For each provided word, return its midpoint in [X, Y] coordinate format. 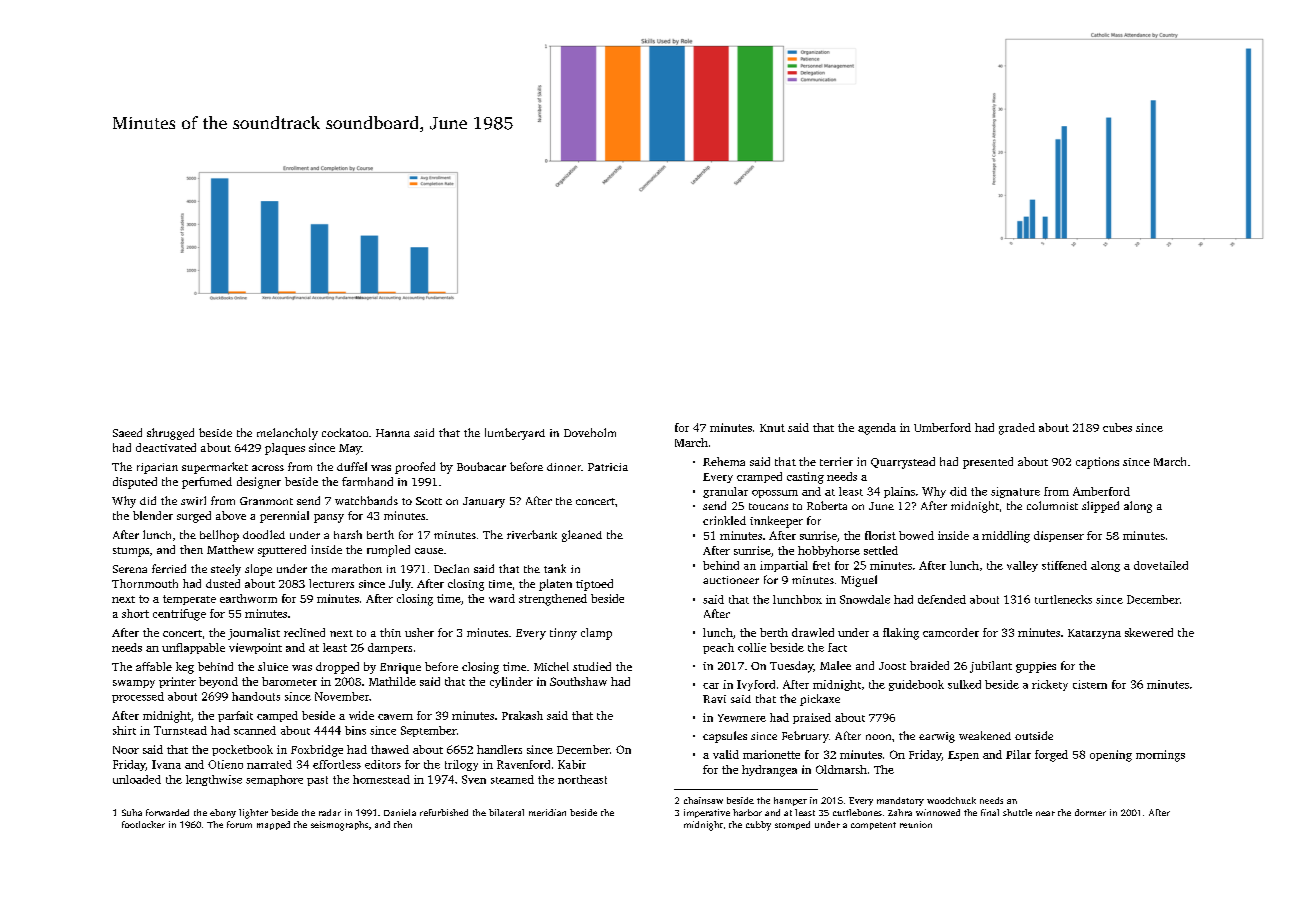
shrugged [170, 434]
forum [239, 824]
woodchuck [951, 800]
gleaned [582, 536]
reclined [304, 632]
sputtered [282, 551]
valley [1022, 566]
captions [1097, 463]
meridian [547, 812]
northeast [582, 779]
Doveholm [590, 432]
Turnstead [180, 730]
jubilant [991, 667]
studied [592, 666]
